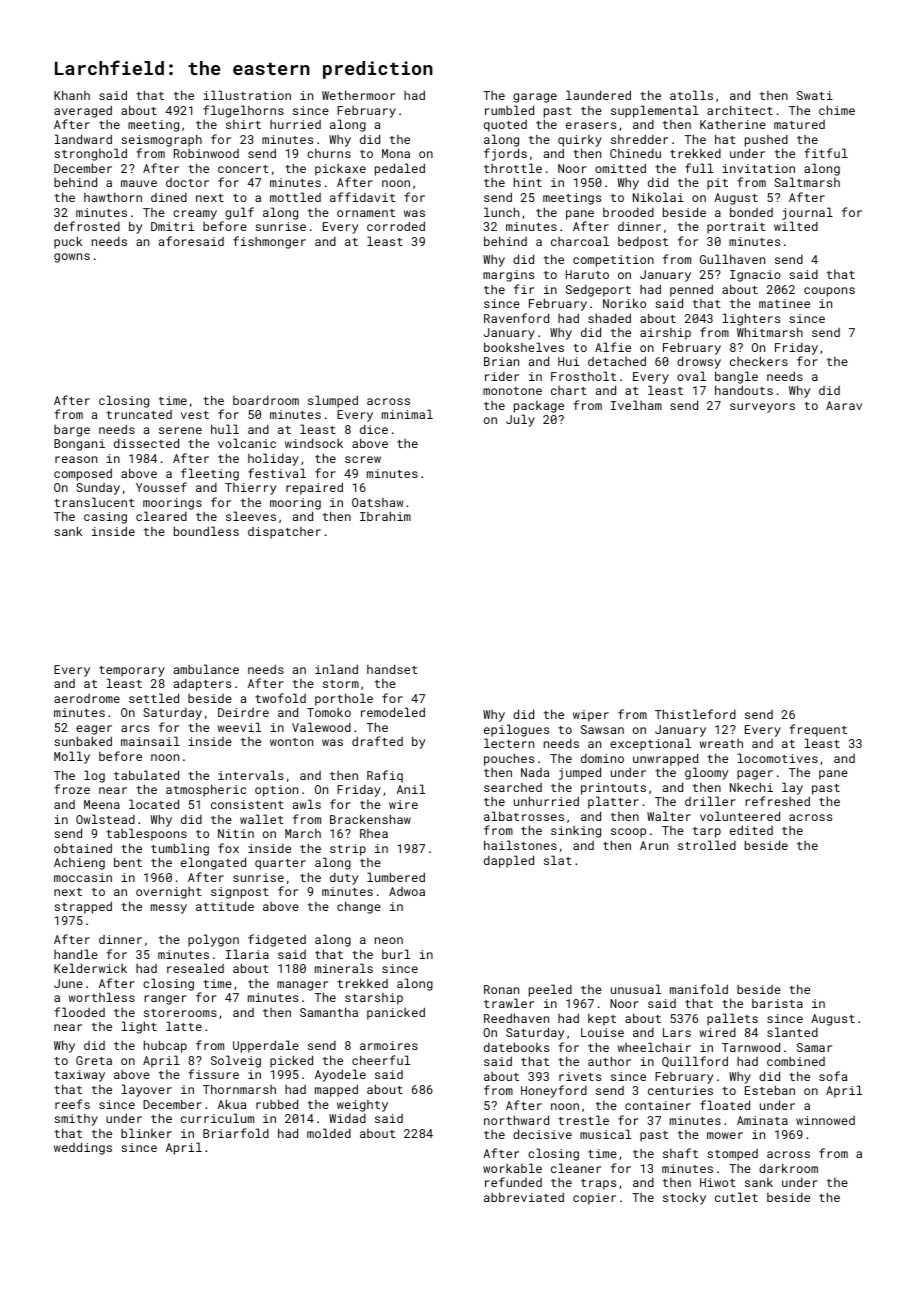  I want to click on albatrosses, so click(524, 816).
